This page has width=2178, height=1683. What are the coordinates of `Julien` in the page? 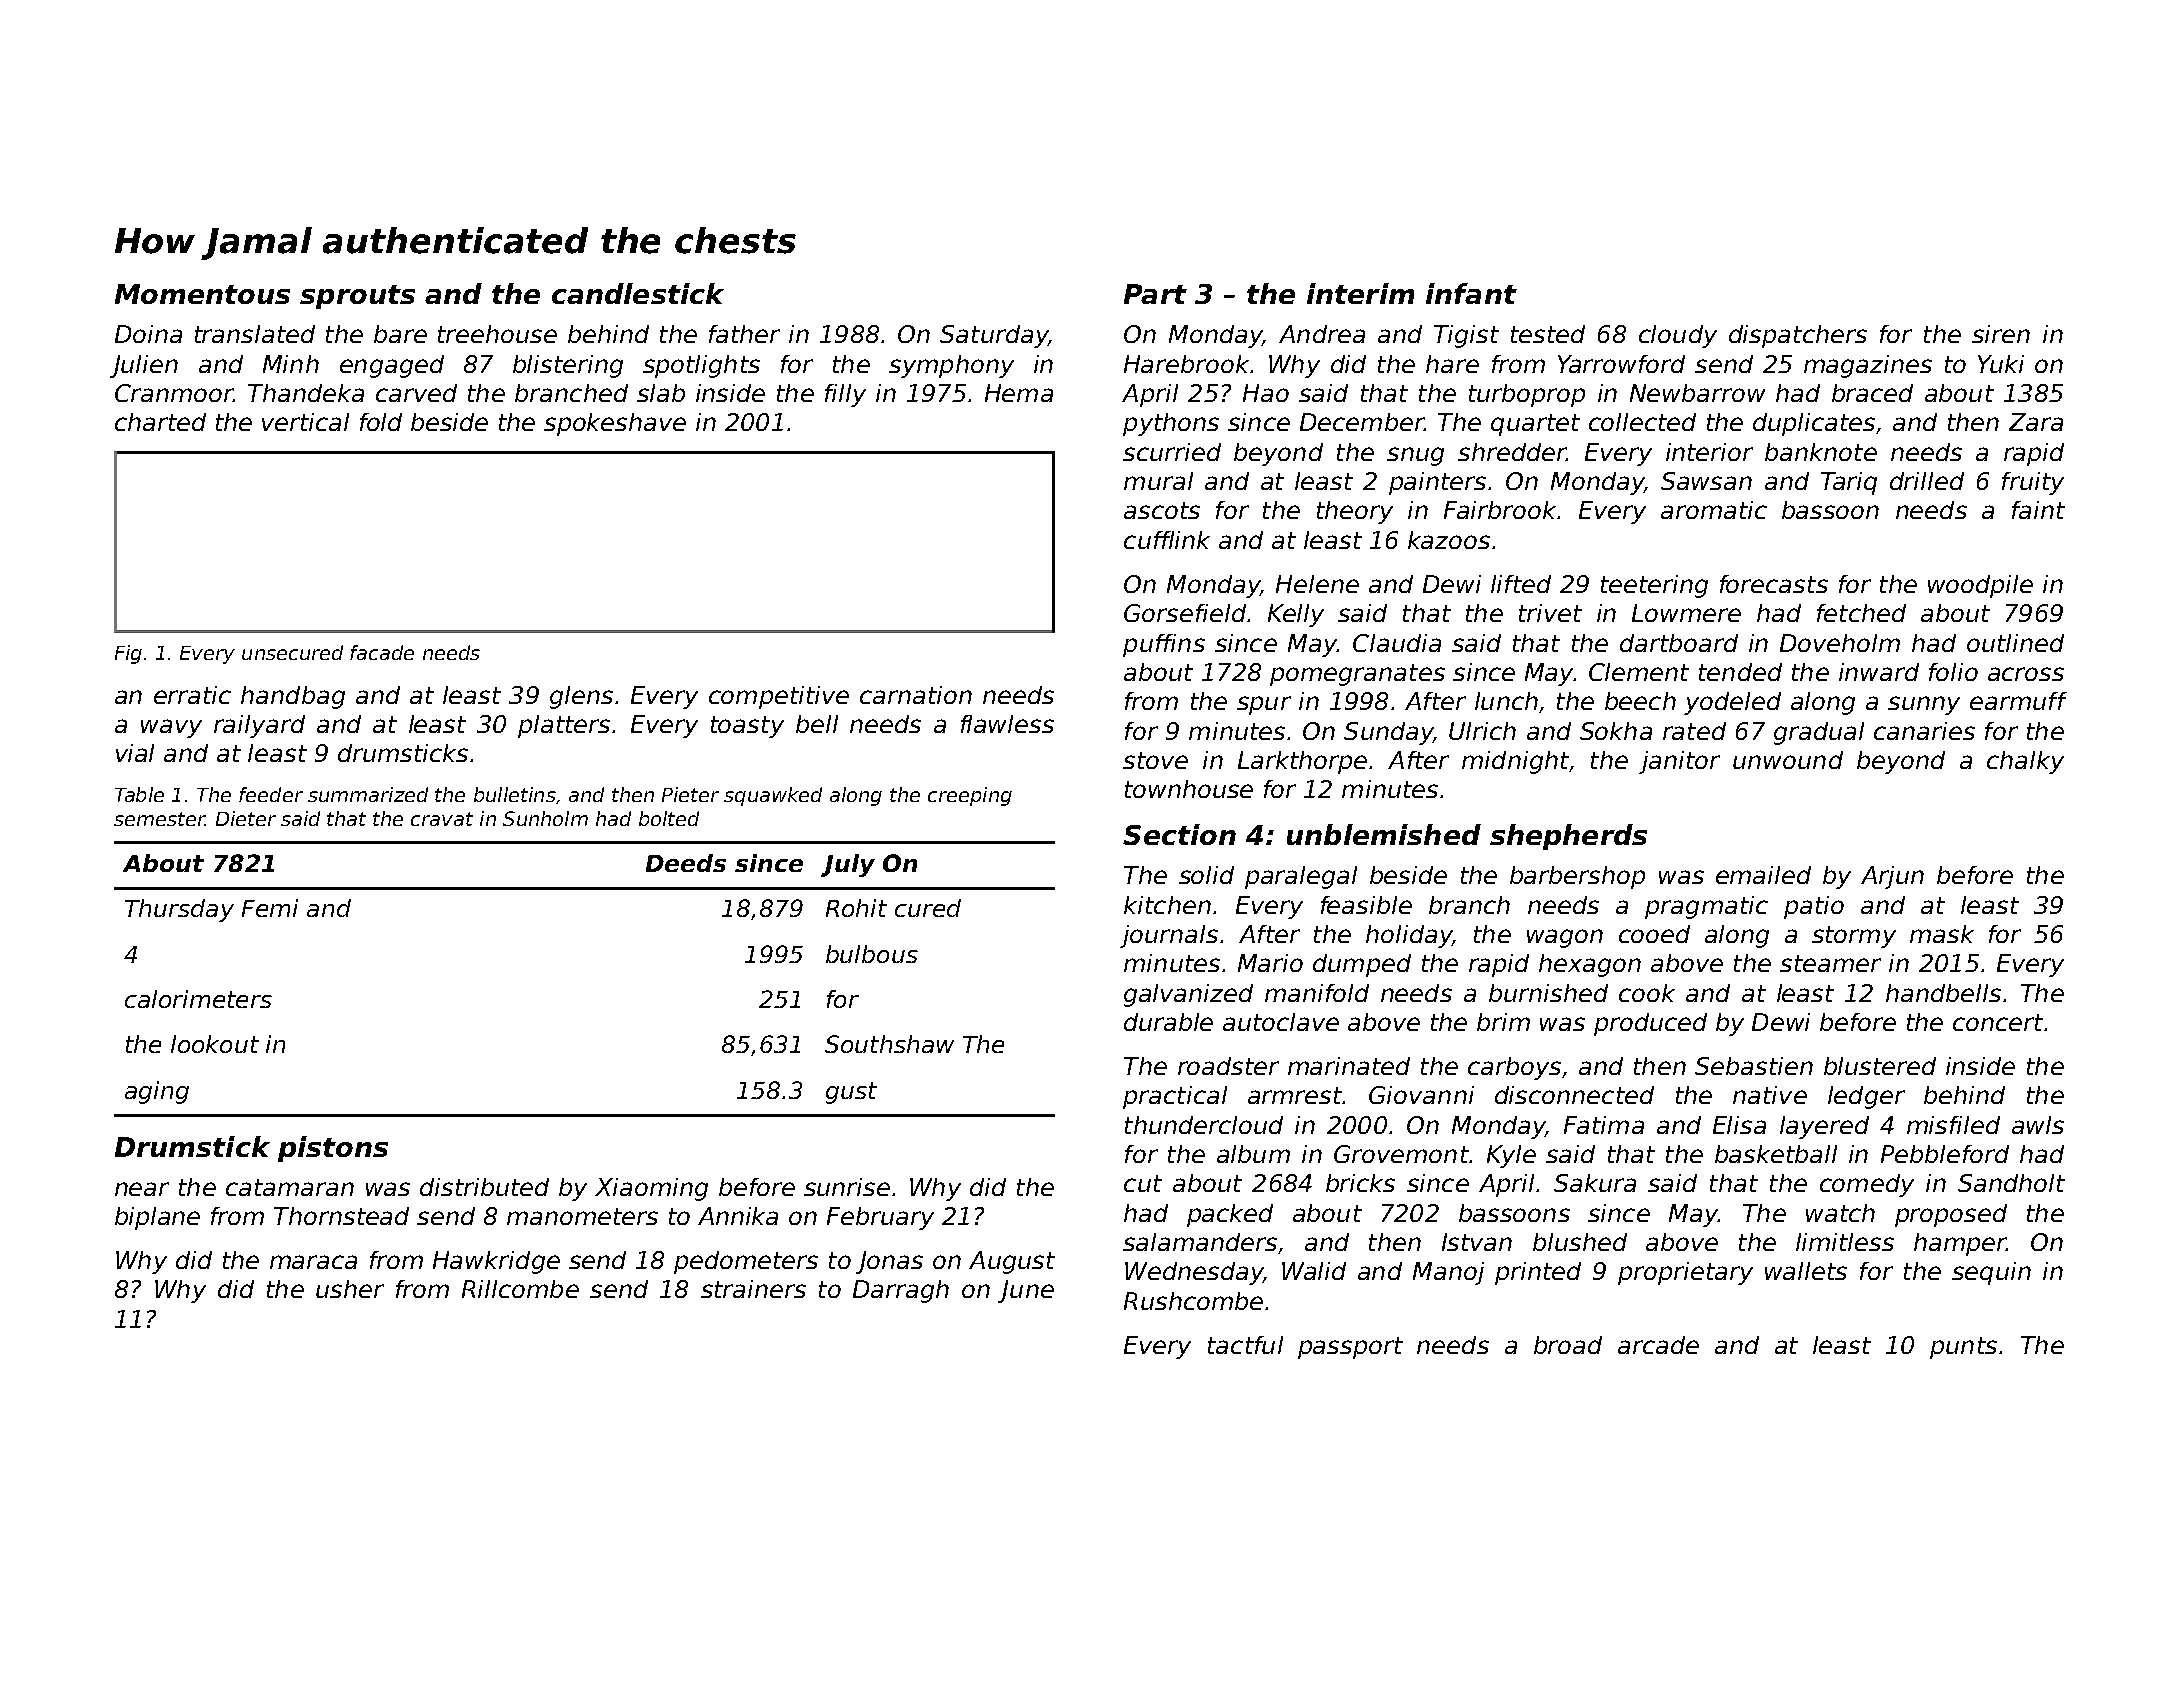 It's located at (144, 366).
